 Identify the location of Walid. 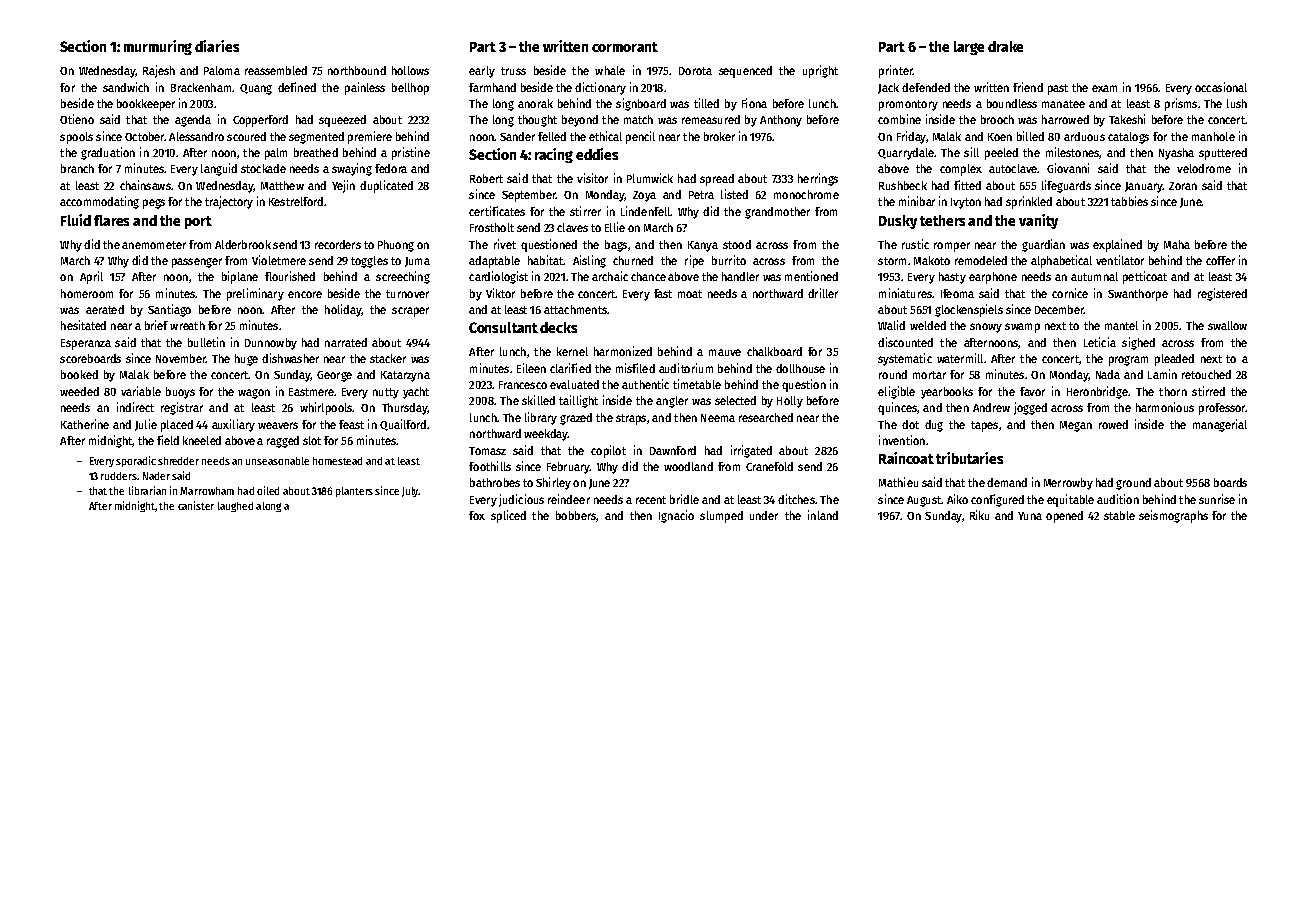
(891, 325).
